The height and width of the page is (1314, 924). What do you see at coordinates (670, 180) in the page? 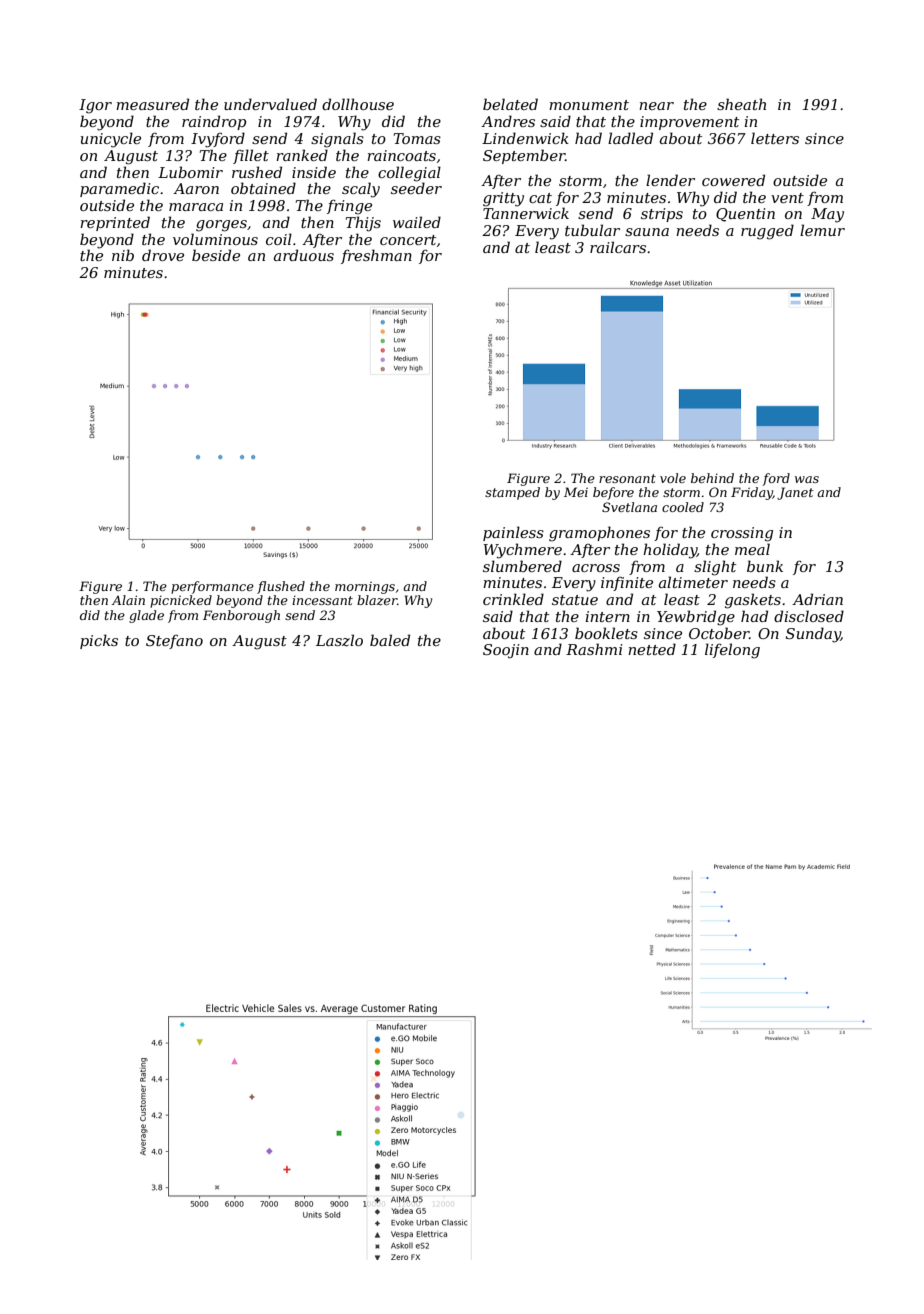
I see `lender` at bounding box center [670, 180].
